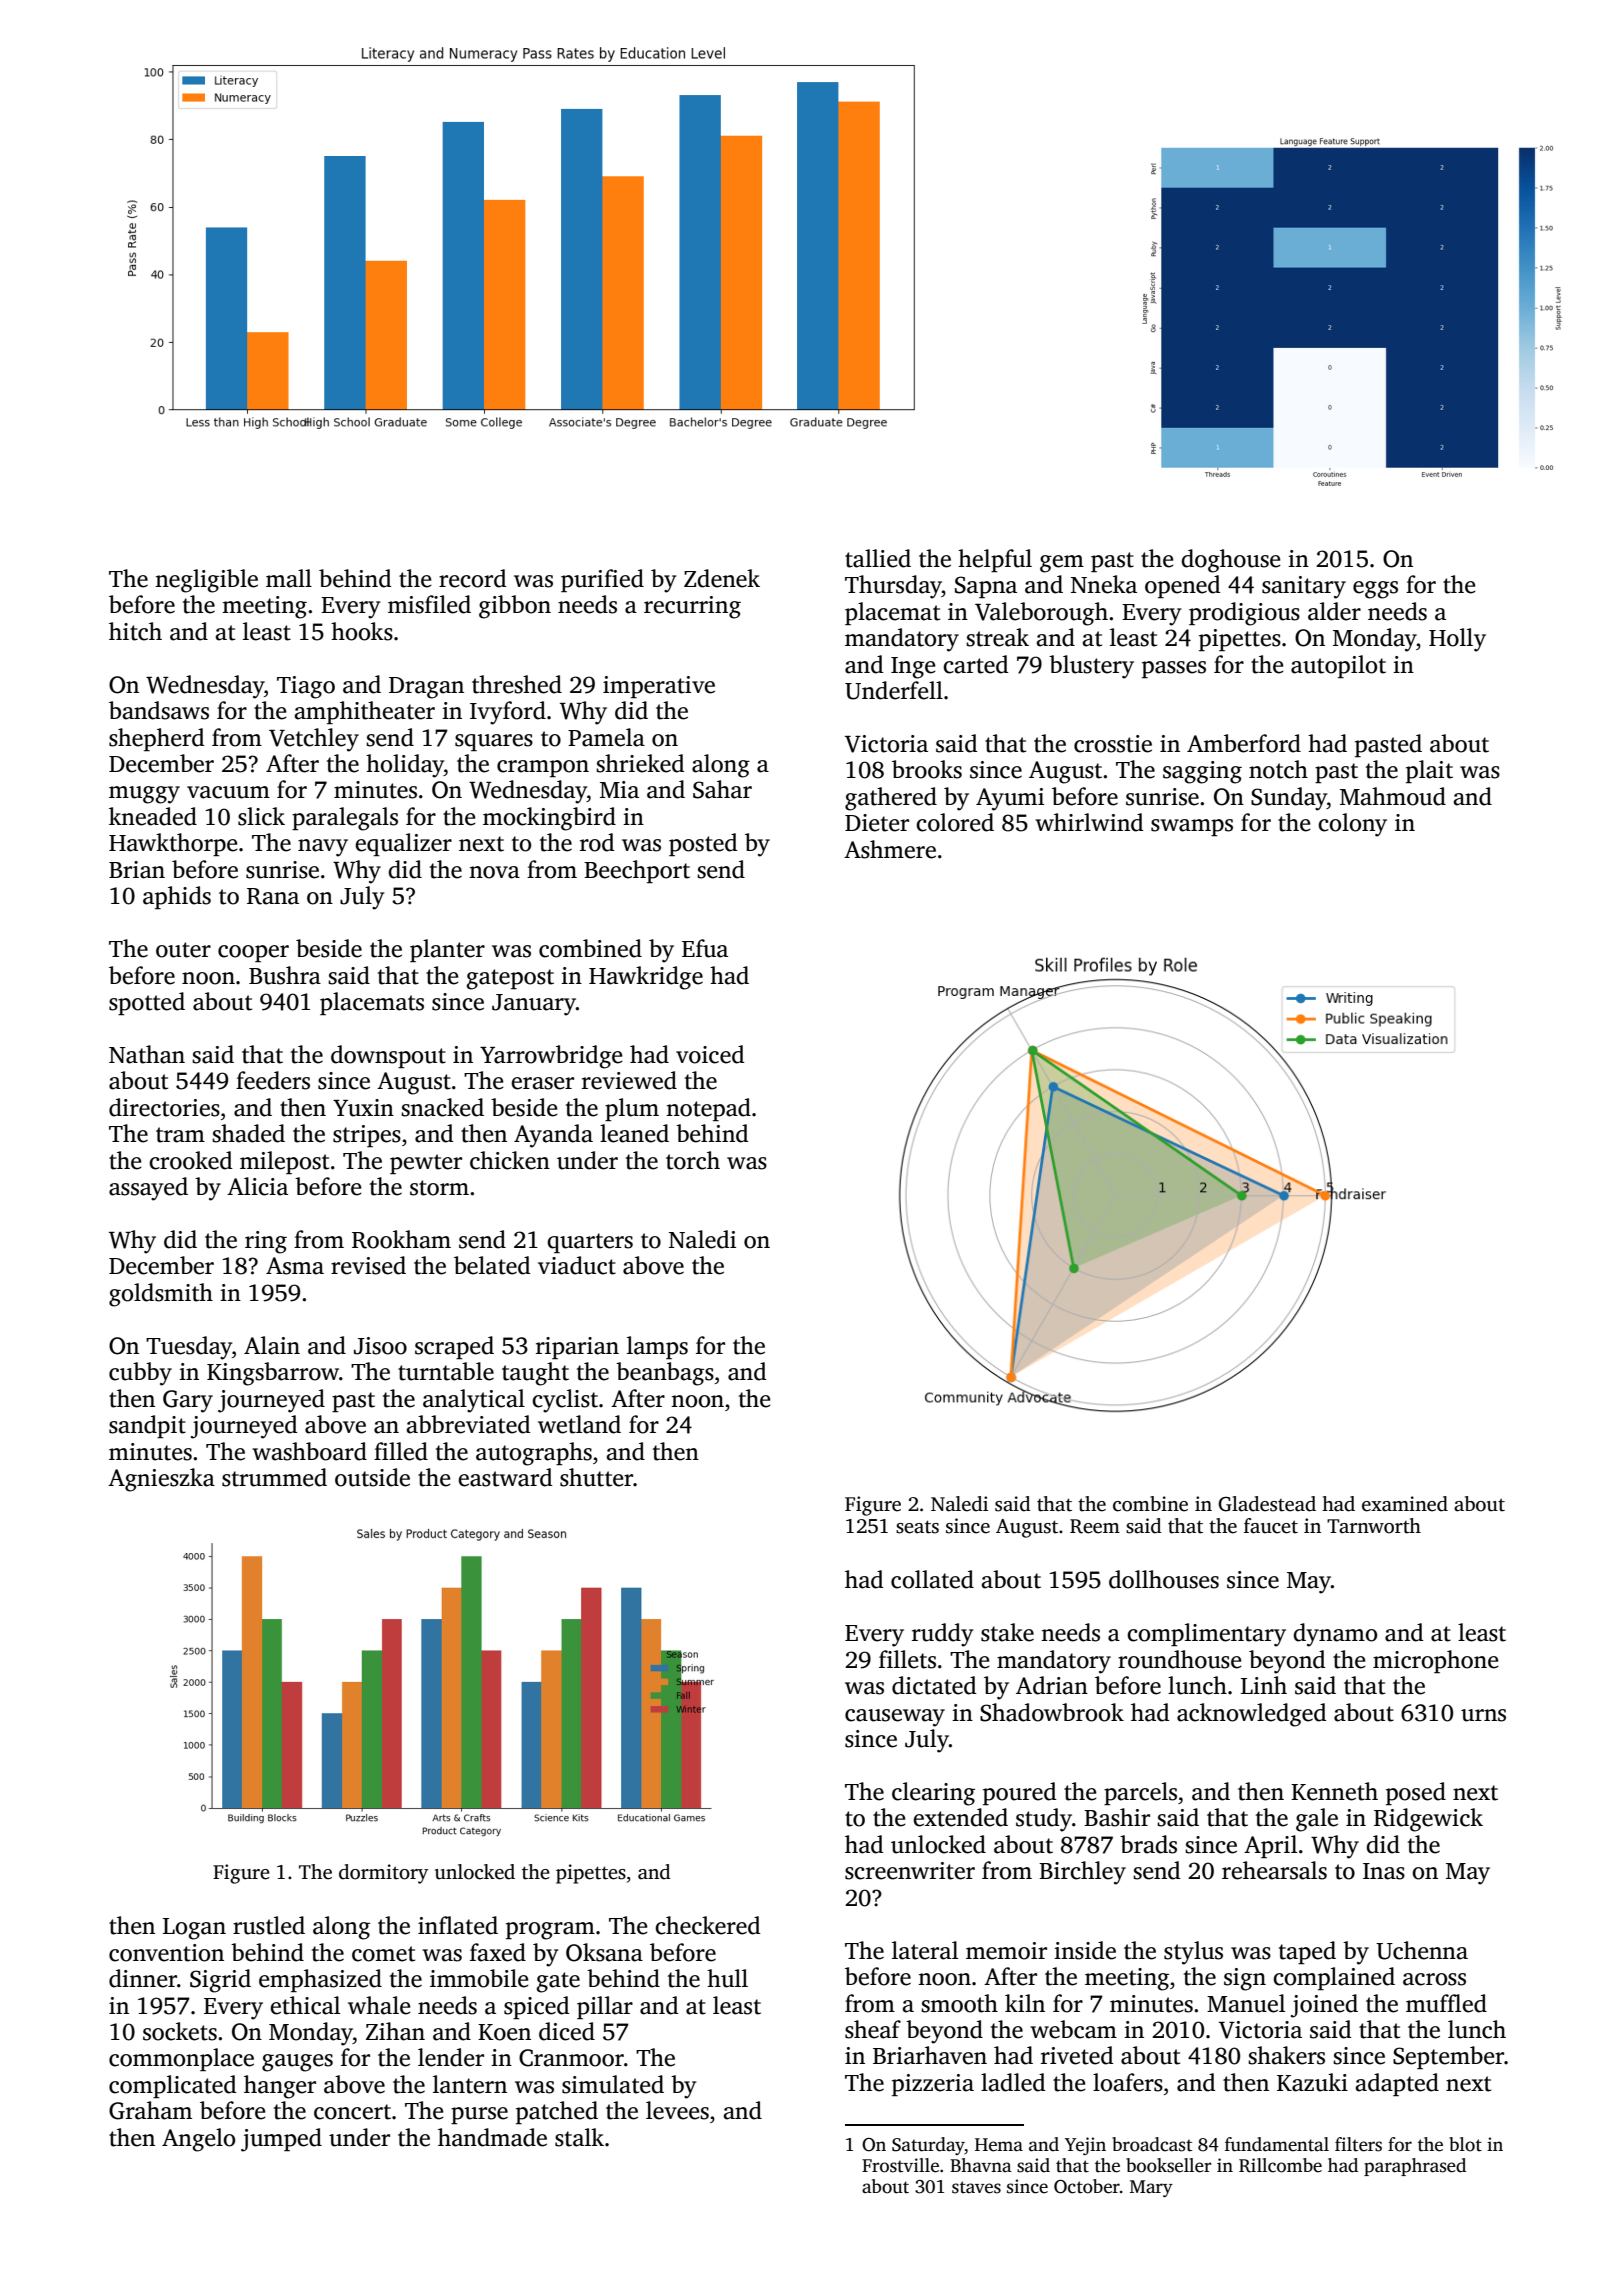 The height and width of the page is (2292, 1620). Describe the element at coordinates (161, 1480) in the page. I see `Agnieszka` at that location.
